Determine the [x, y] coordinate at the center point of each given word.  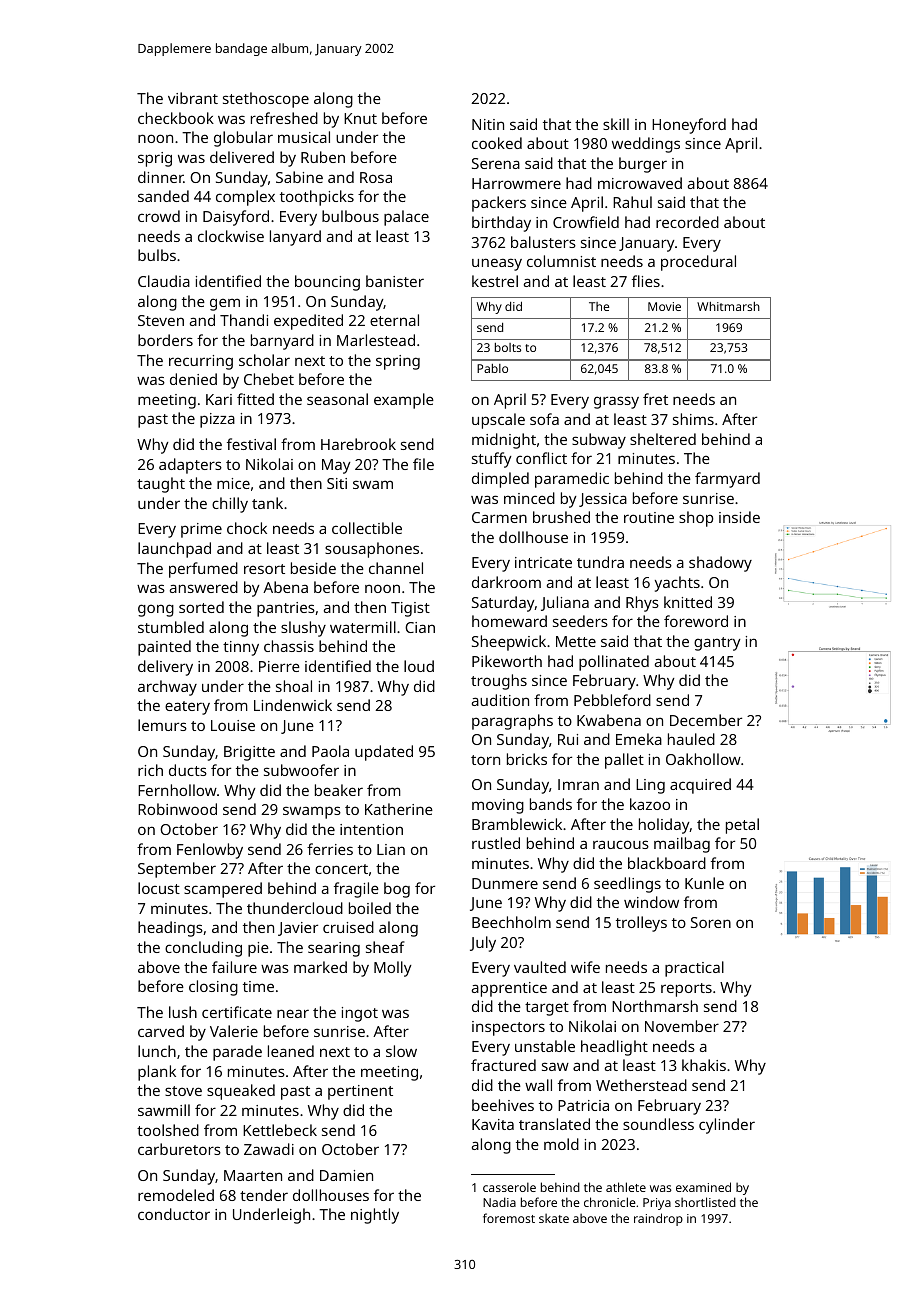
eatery [187, 708]
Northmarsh [655, 1006]
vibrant [193, 98]
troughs [499, 682]
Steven [161, 320]
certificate [237, 1012]
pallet [624, 761]
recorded [687, 222]
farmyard [727, 480]
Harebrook [358, 444]
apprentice [509, 989]
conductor [174, 1214]
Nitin [488, 124]
